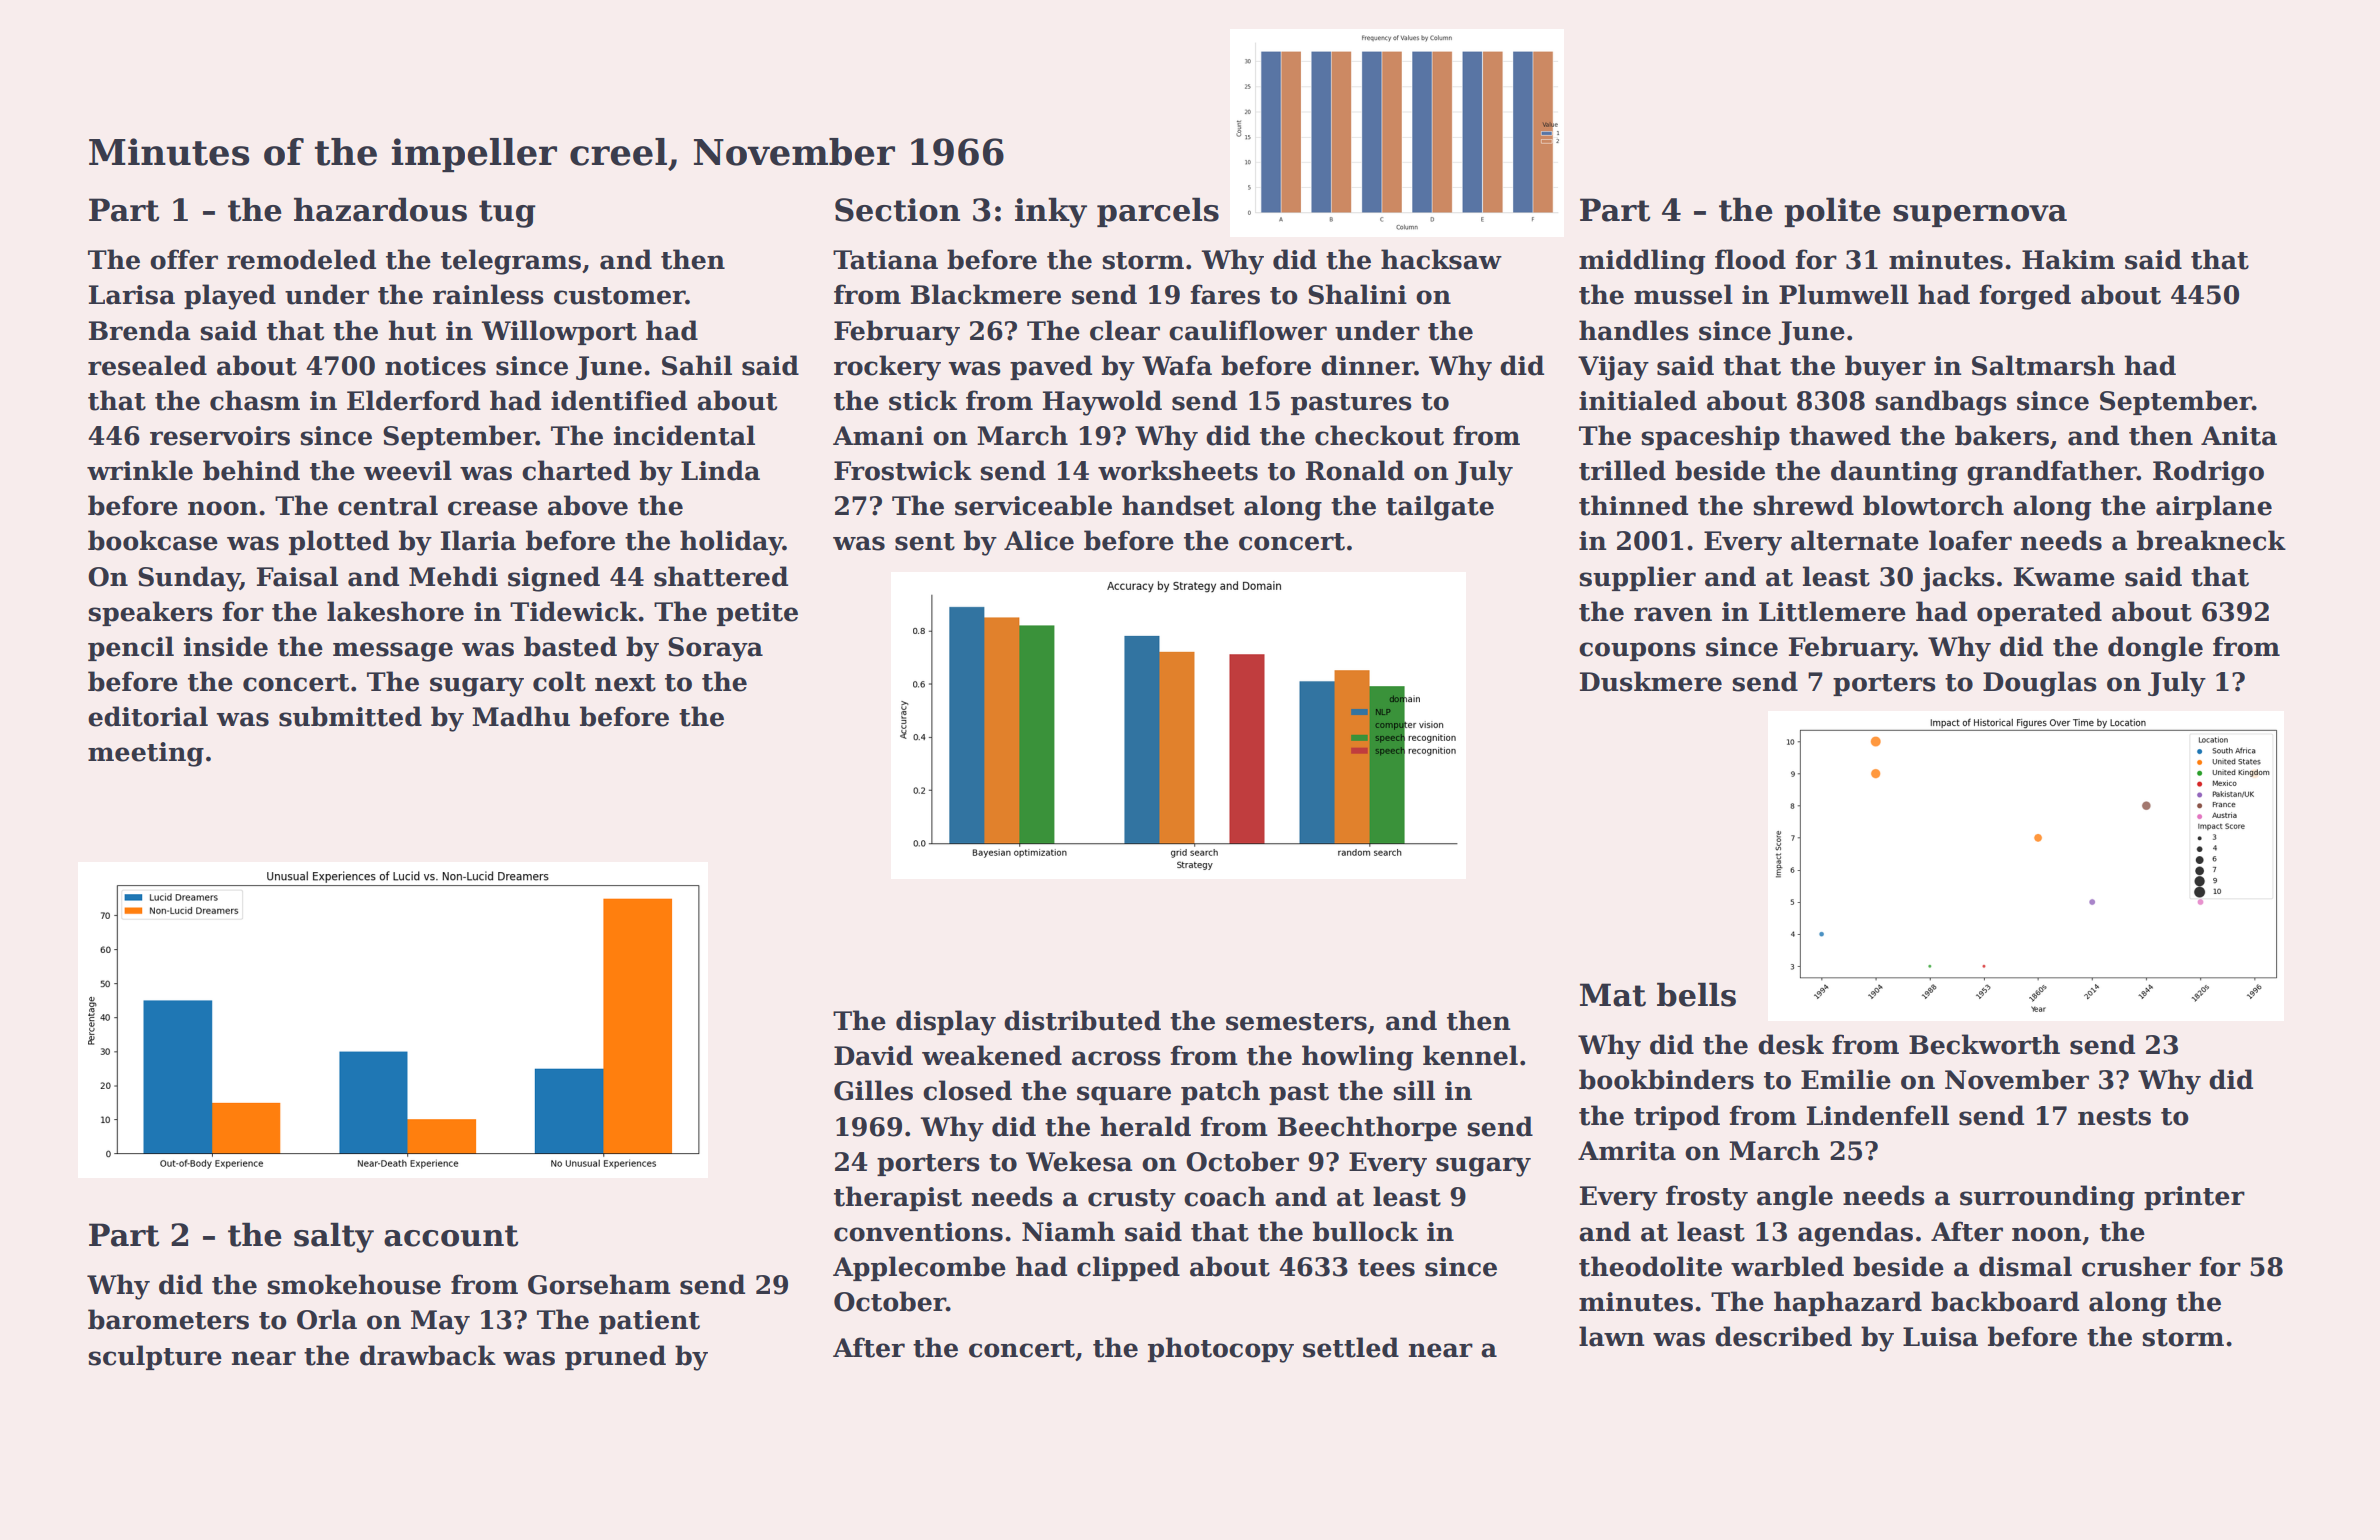  I want to click on Duskmere, so click(1651, 681).
